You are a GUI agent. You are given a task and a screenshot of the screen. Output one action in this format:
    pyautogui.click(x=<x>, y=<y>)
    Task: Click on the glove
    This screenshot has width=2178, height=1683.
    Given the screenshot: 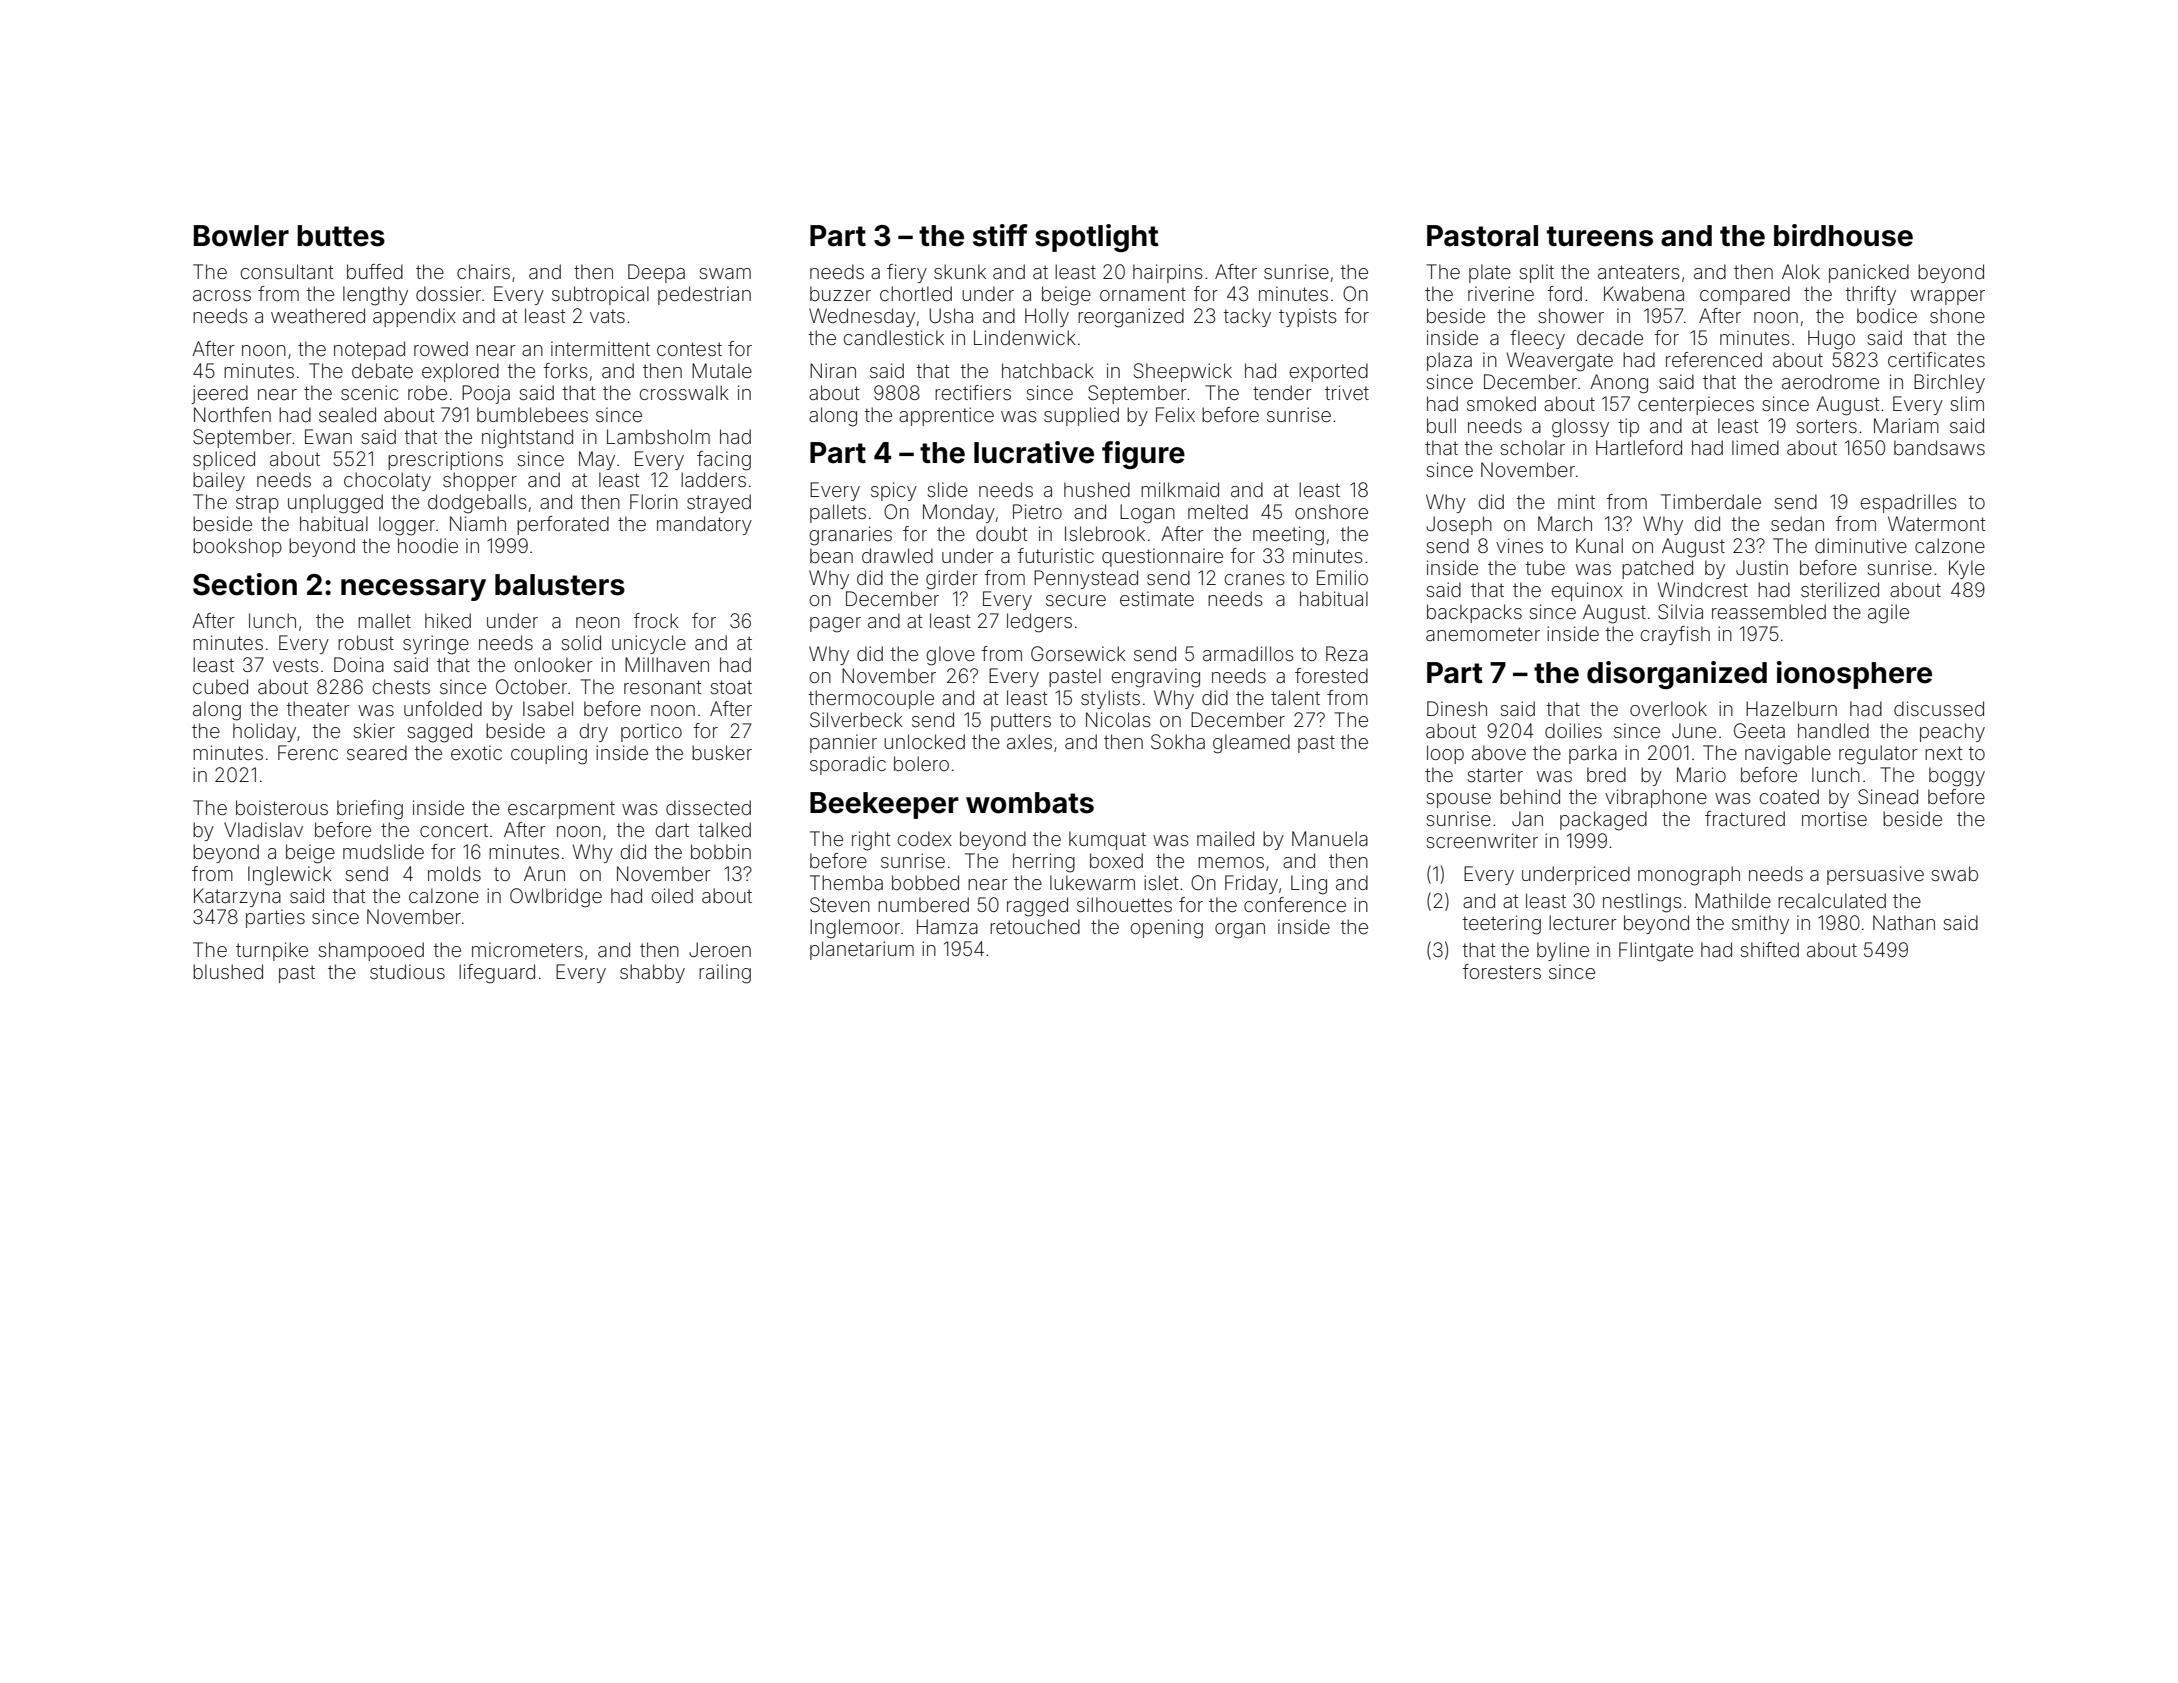 What is the action you would take?
    pyautogui.click(x=950, y=656)
